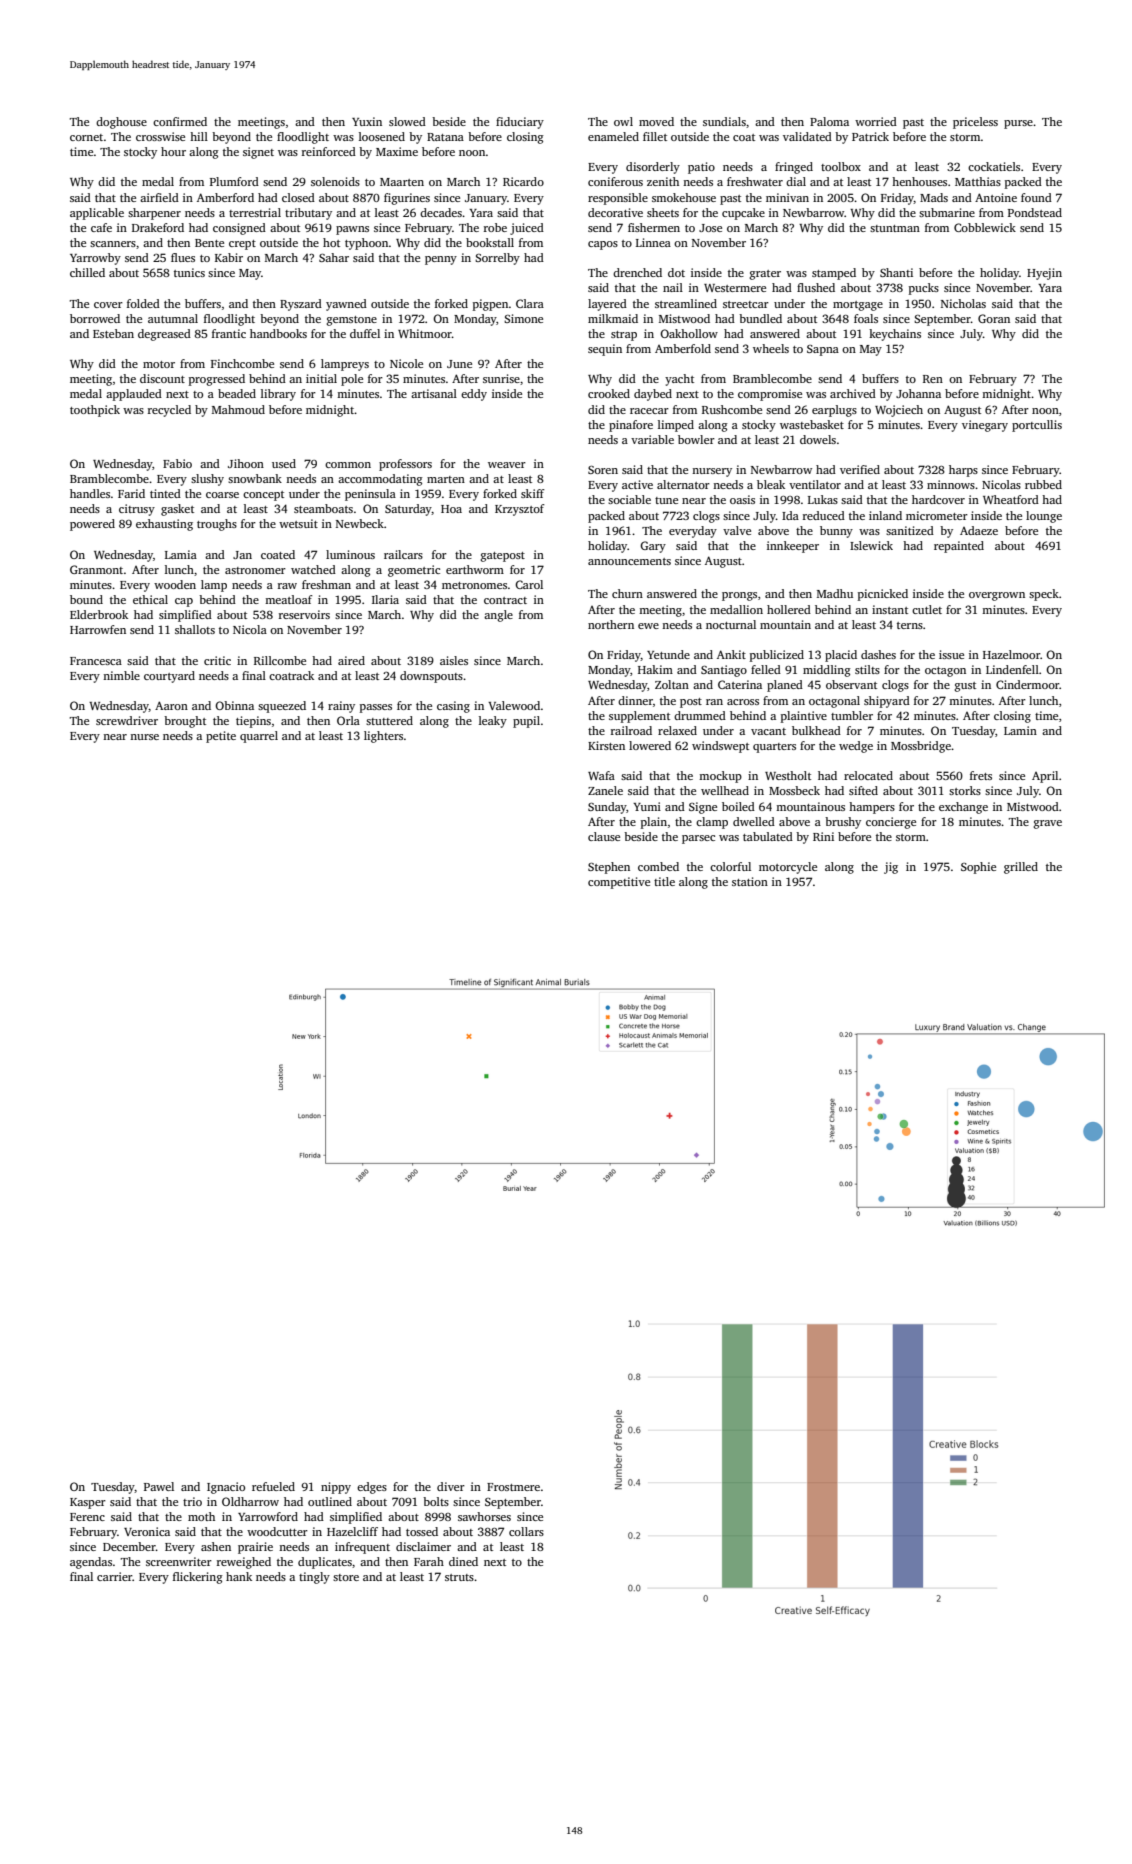  What do you see at coordinates (891, 868) in the screenshot?
I see `jig` at bounding box center [891, 868].
